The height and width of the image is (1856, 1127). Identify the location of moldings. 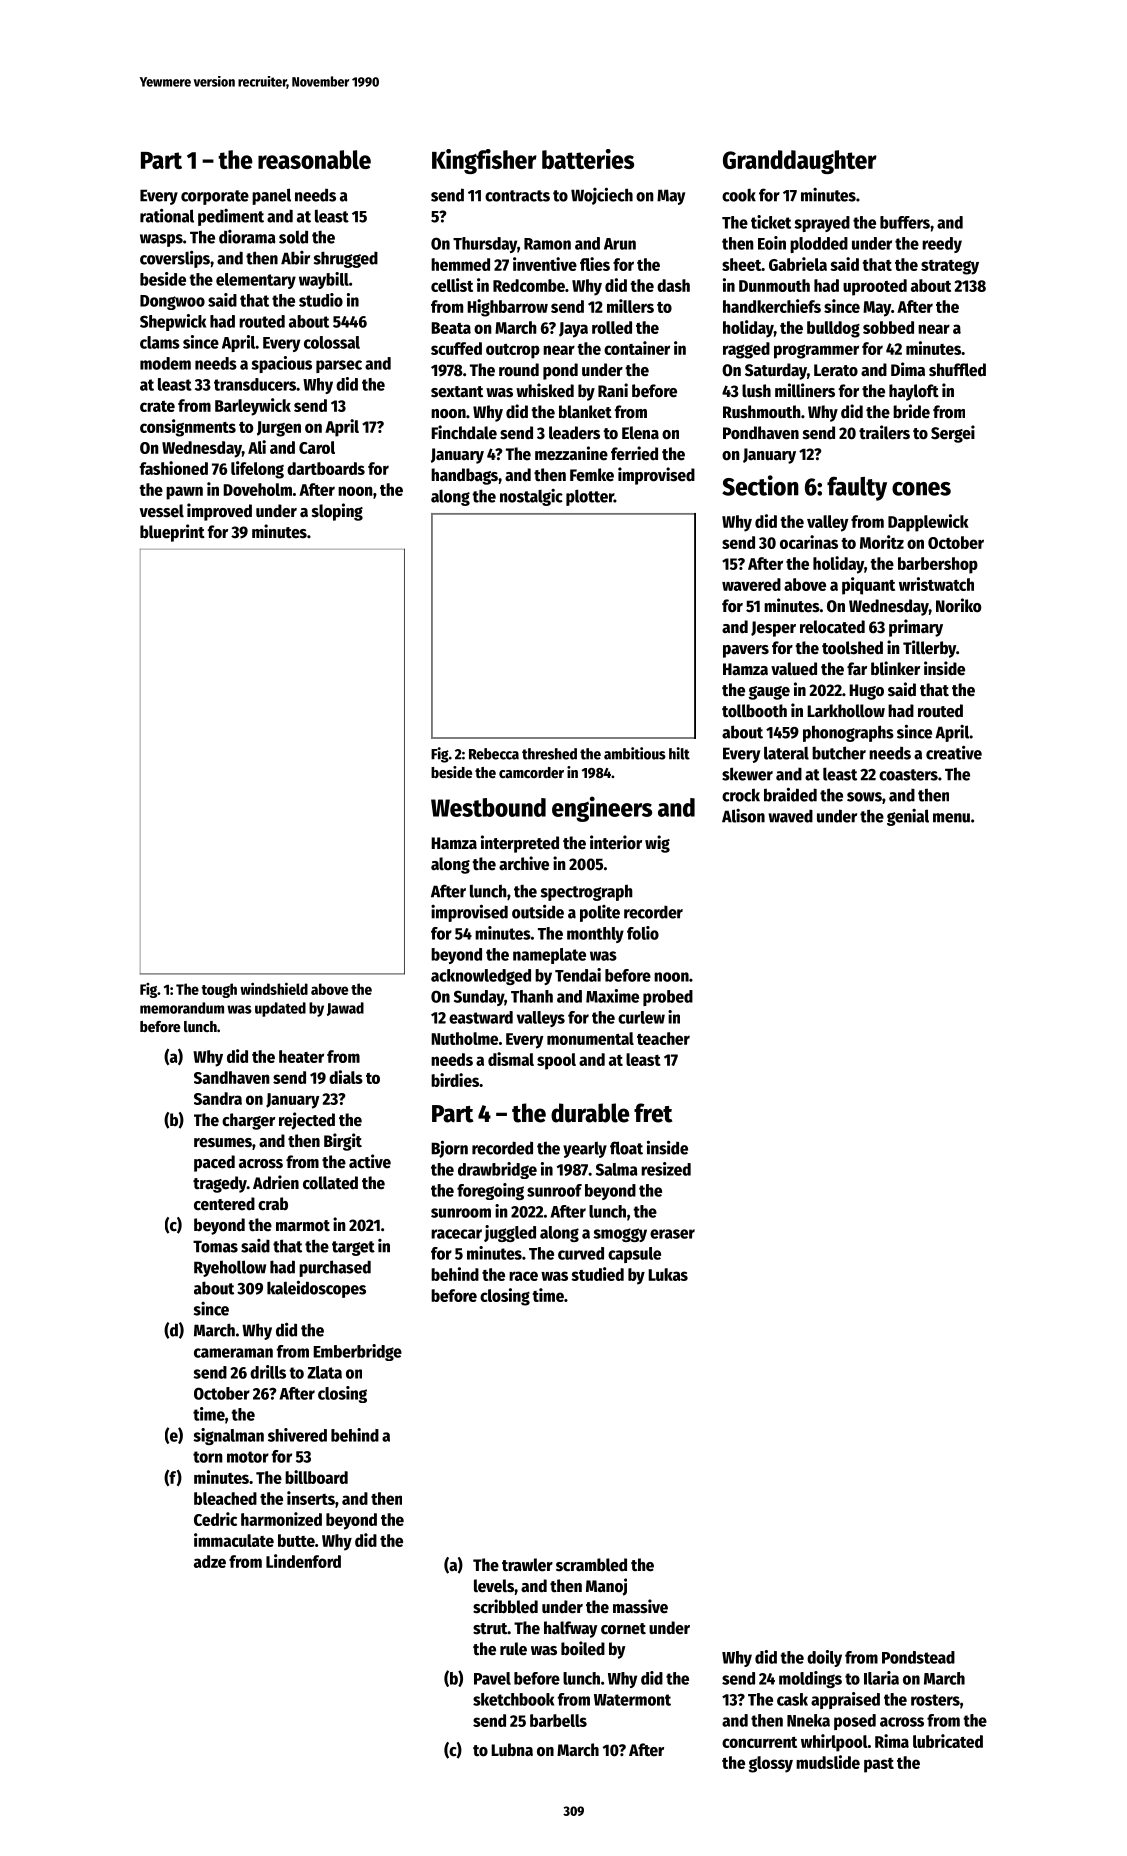
(810, 1679).
